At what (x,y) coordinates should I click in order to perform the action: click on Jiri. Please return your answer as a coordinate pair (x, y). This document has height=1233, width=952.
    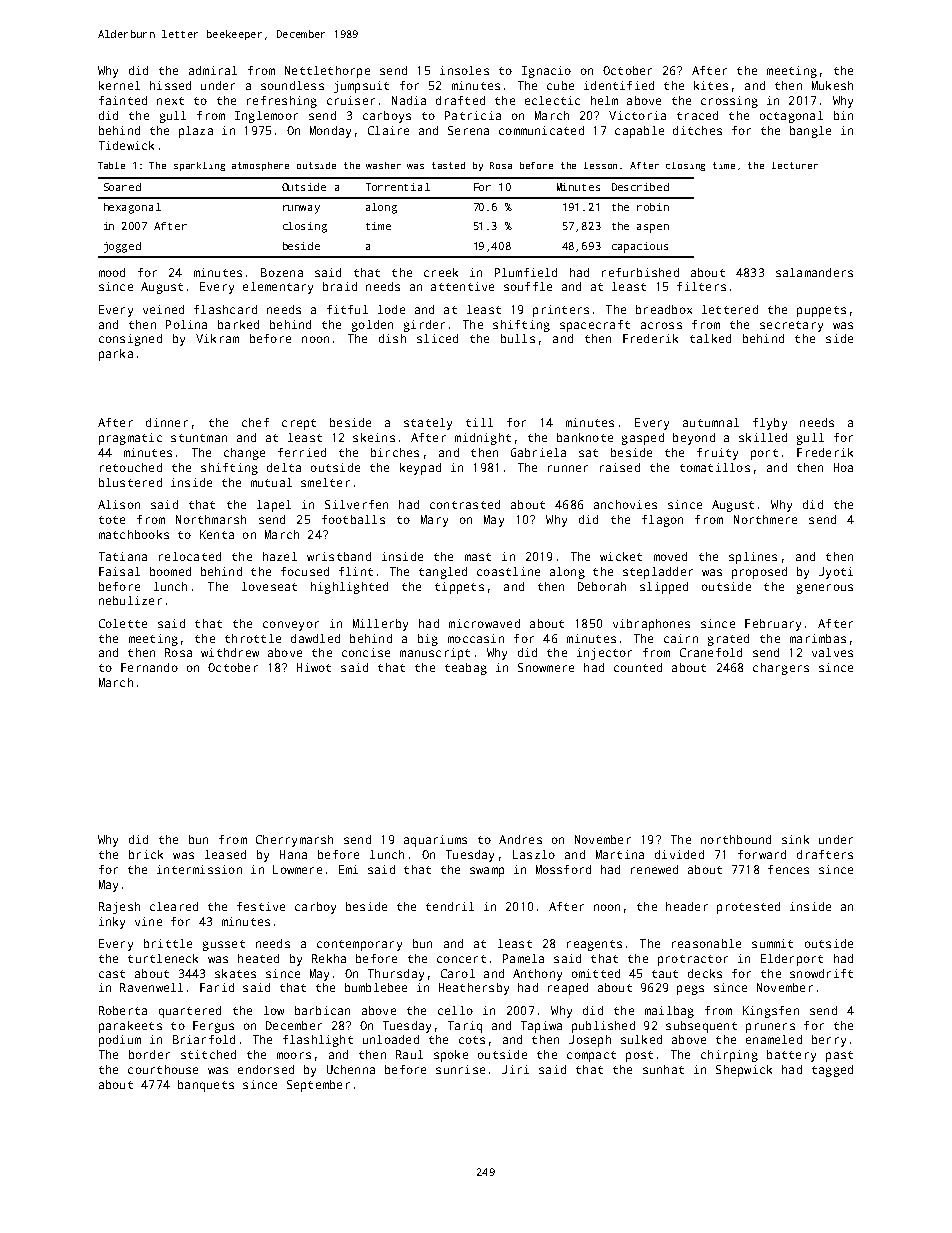
    Looking at the image, I should click on (515, 1069).
